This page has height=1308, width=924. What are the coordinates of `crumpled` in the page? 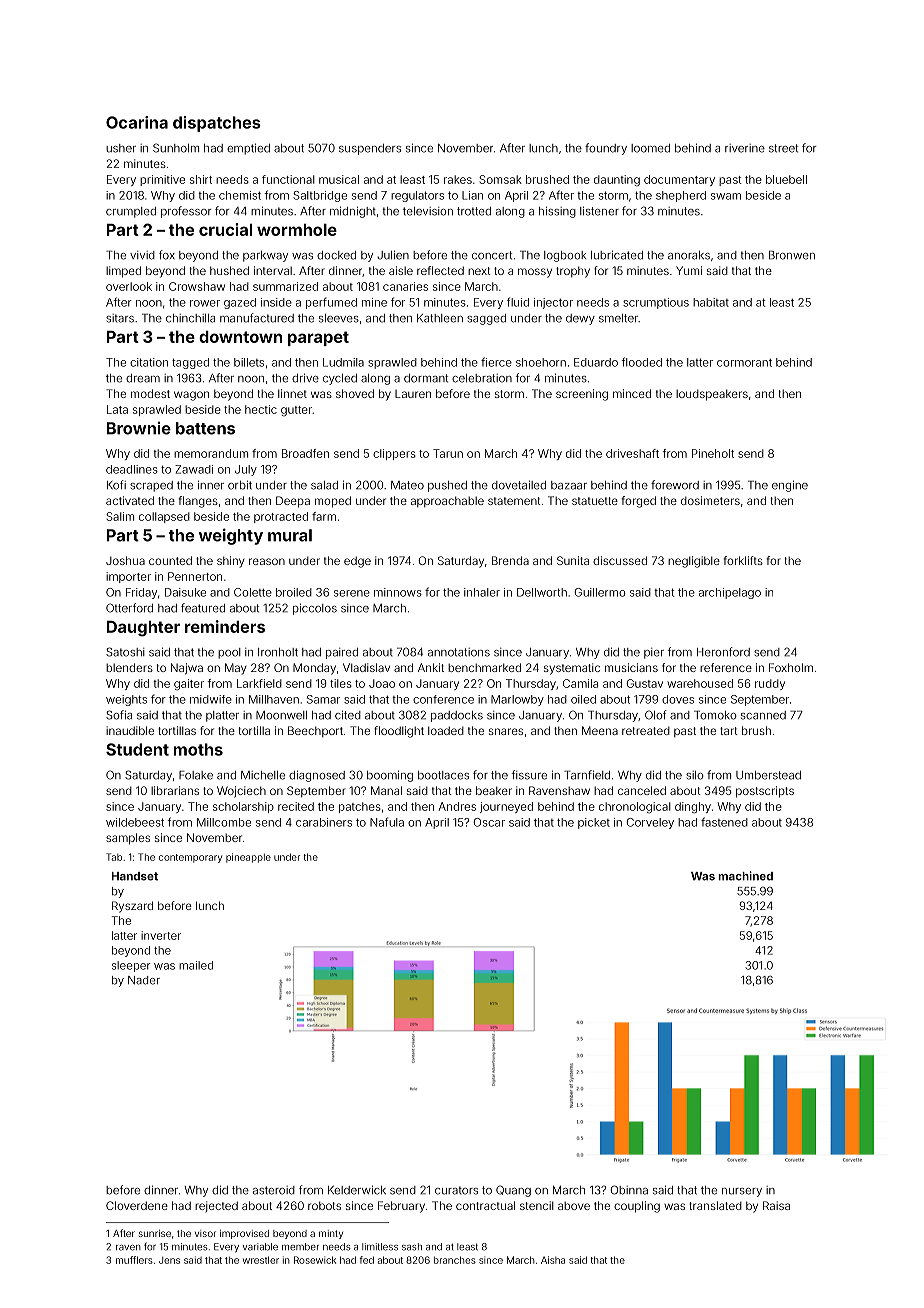 It's located at (131, 212).
